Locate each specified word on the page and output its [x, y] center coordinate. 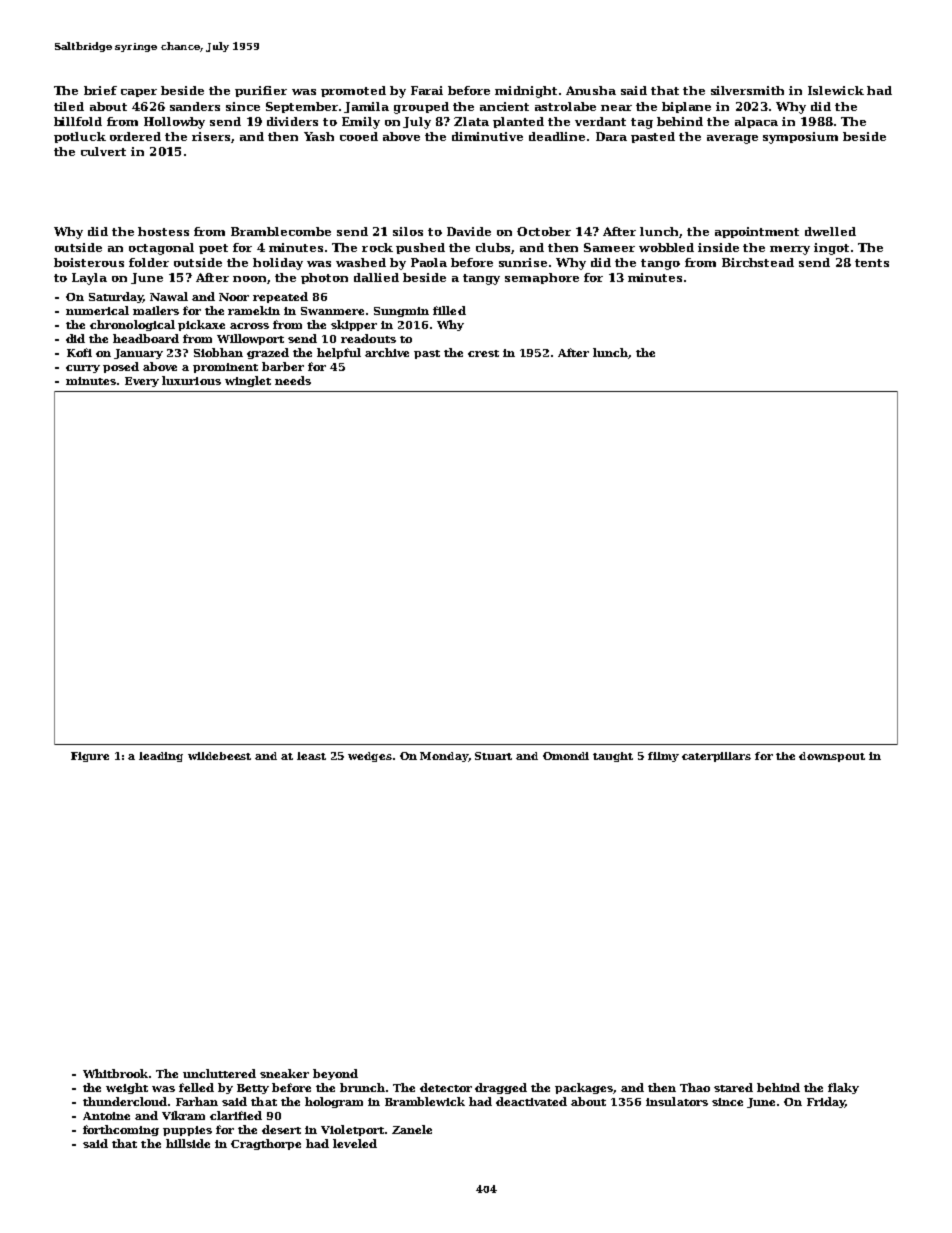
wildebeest [219, 756]
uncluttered [219, 1073]
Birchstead [758, 262]
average [732, 139]
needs [293, 380]
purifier [261, 91]
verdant [600, 121]
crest [483, 353]
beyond [335, 1074]
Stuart [493, 756]
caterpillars [716, 757]
